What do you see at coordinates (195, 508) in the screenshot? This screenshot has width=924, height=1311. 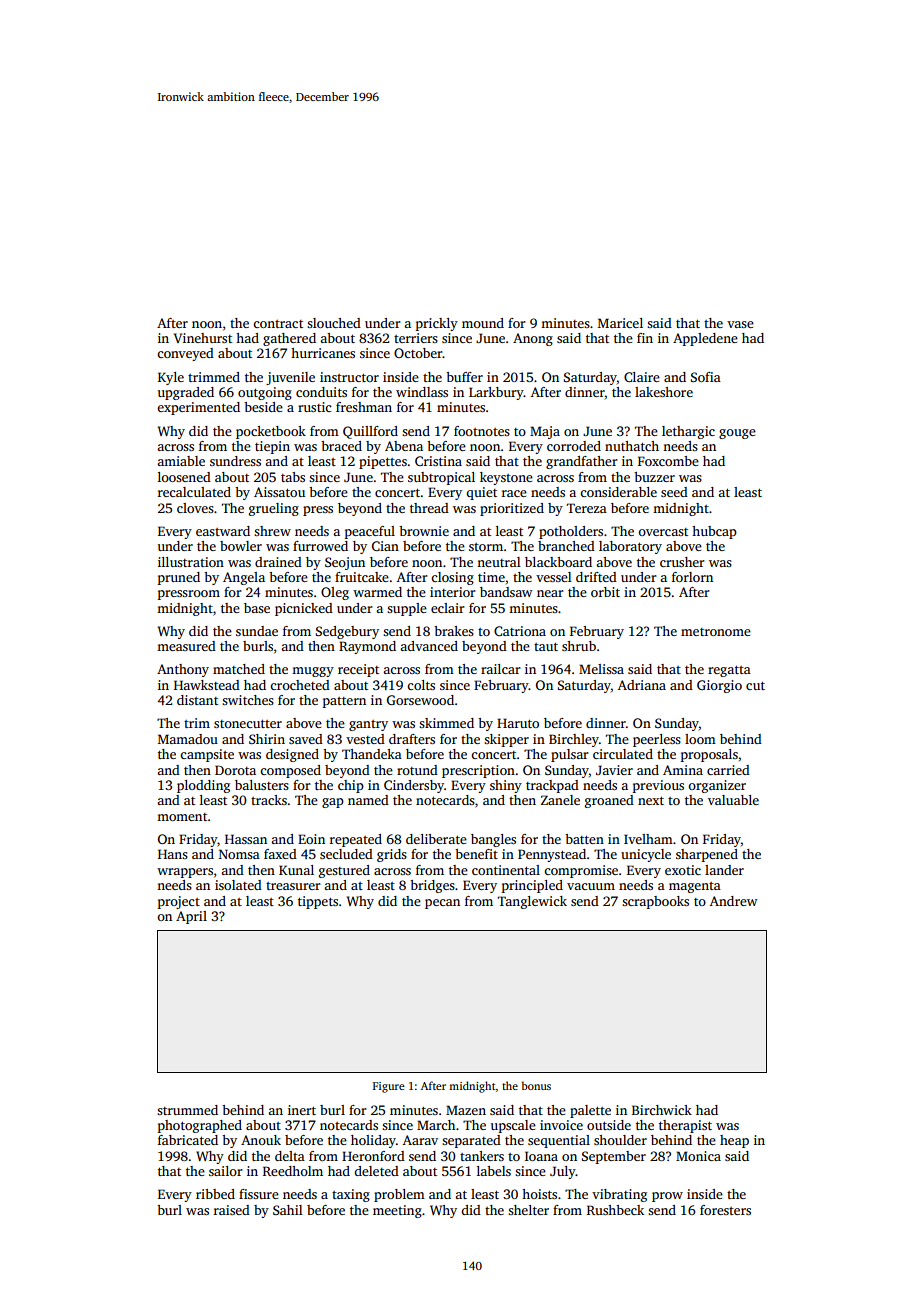 I see `cloves` at bounding box center [195, 508].
